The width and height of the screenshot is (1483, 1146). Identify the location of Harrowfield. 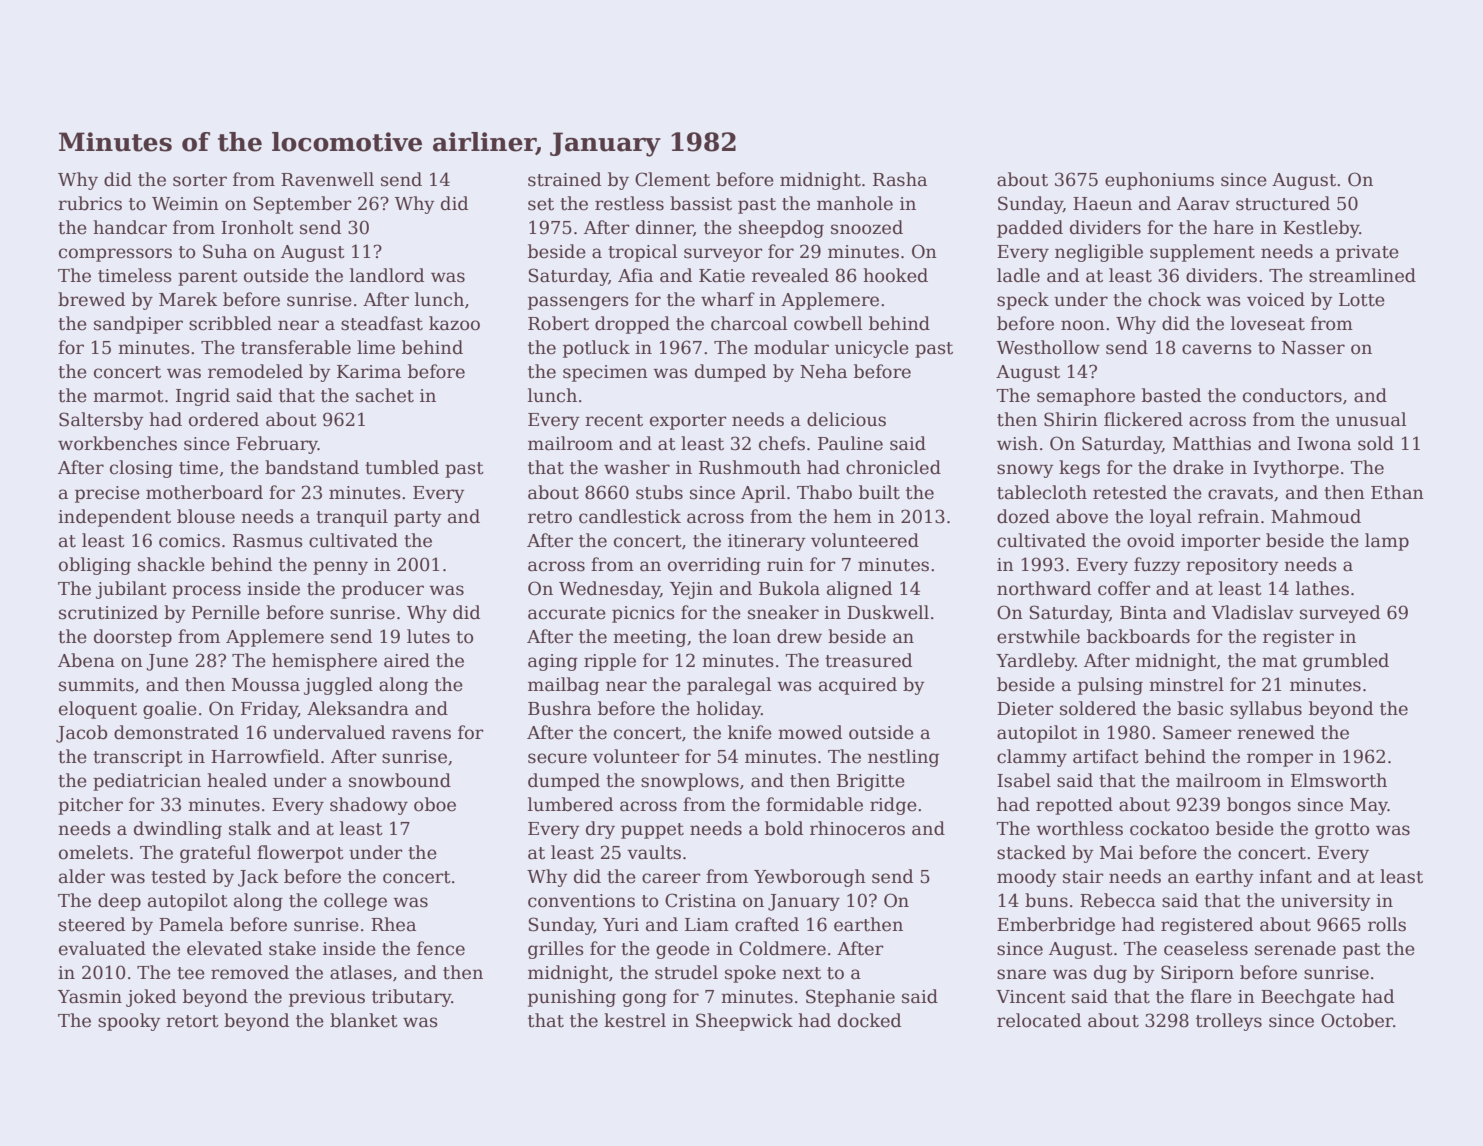
(265, 756).
